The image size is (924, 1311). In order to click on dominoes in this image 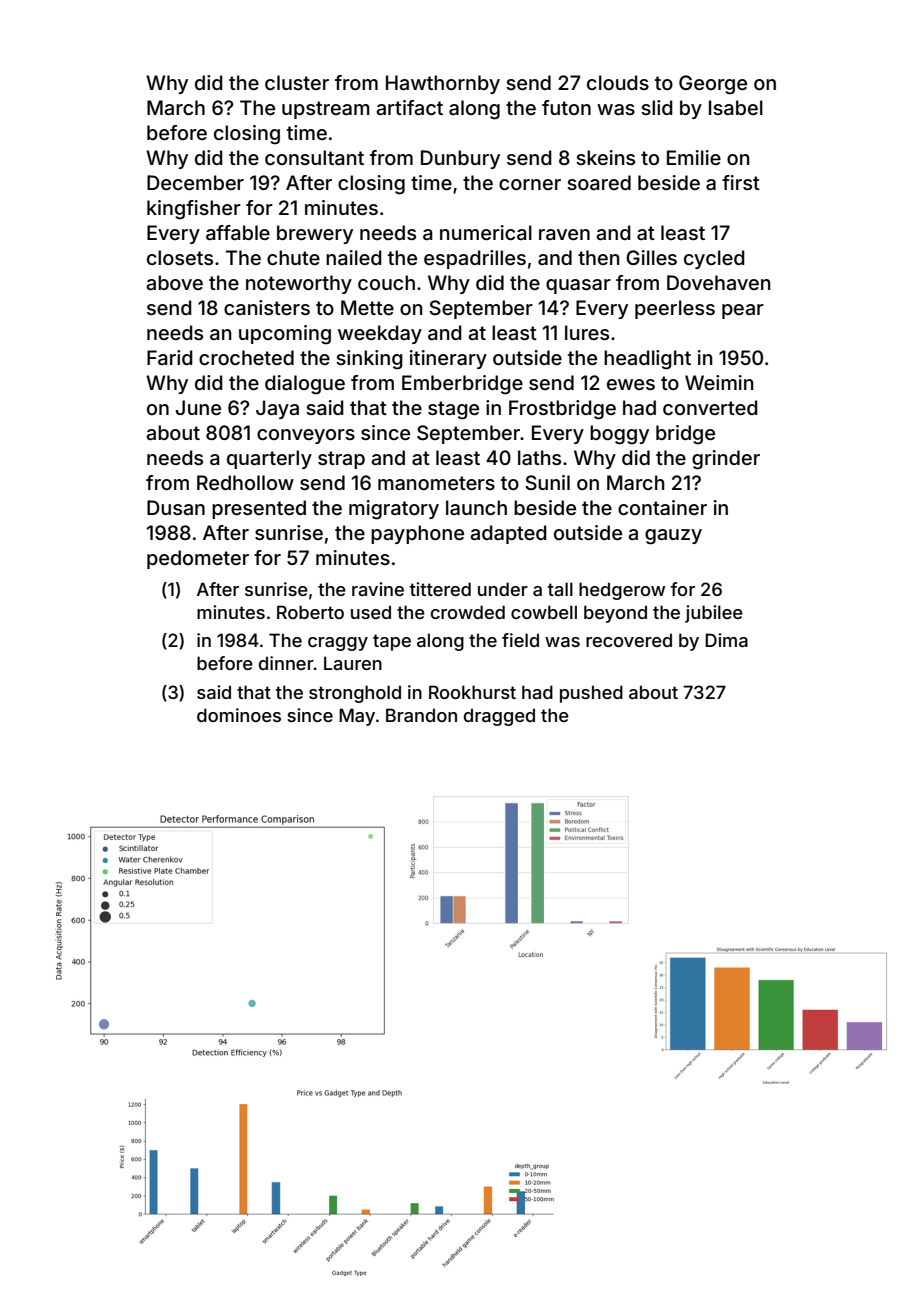, I will do `click(239, 715)`.
